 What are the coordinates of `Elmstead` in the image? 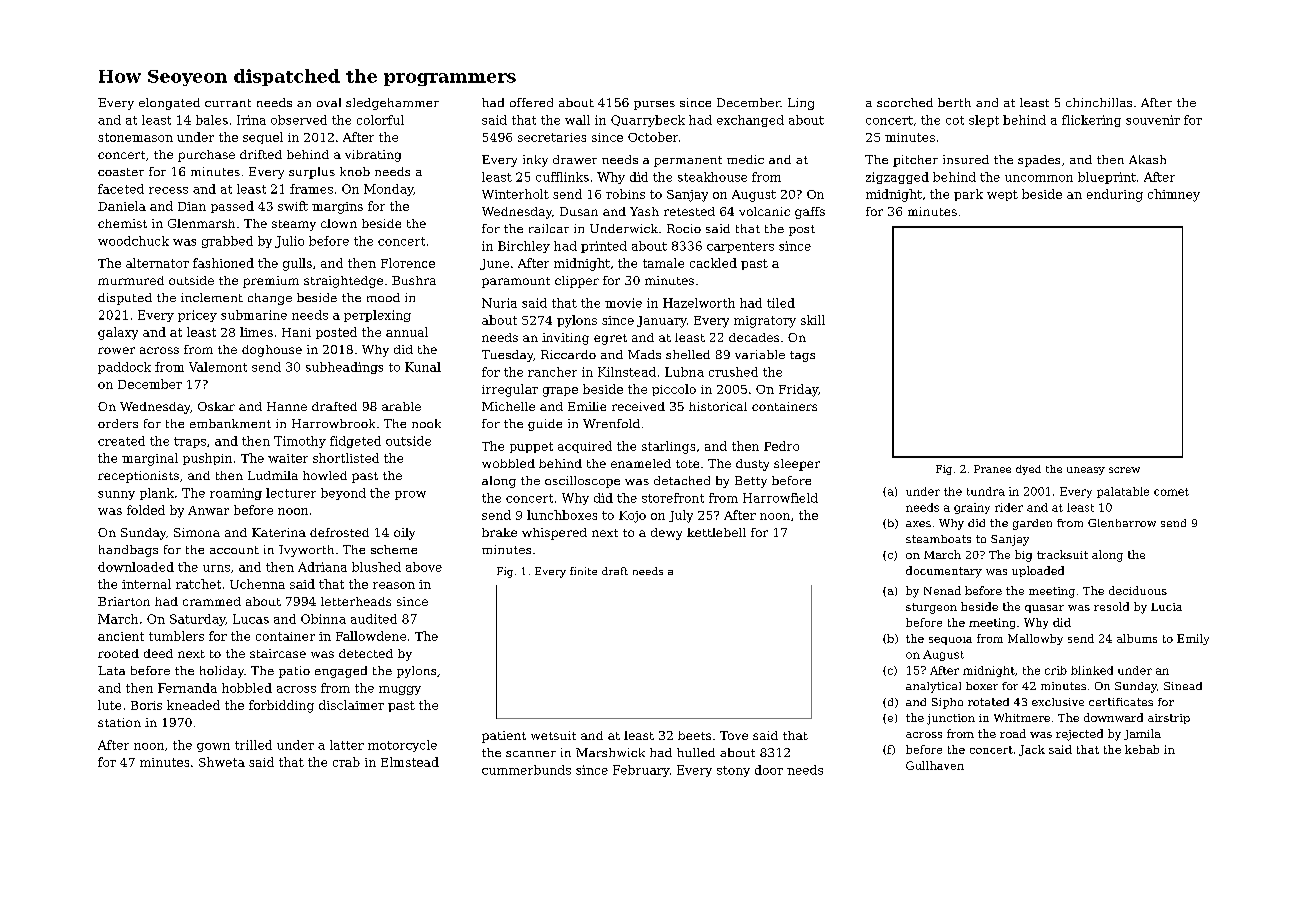 It's located at (410, 762).
